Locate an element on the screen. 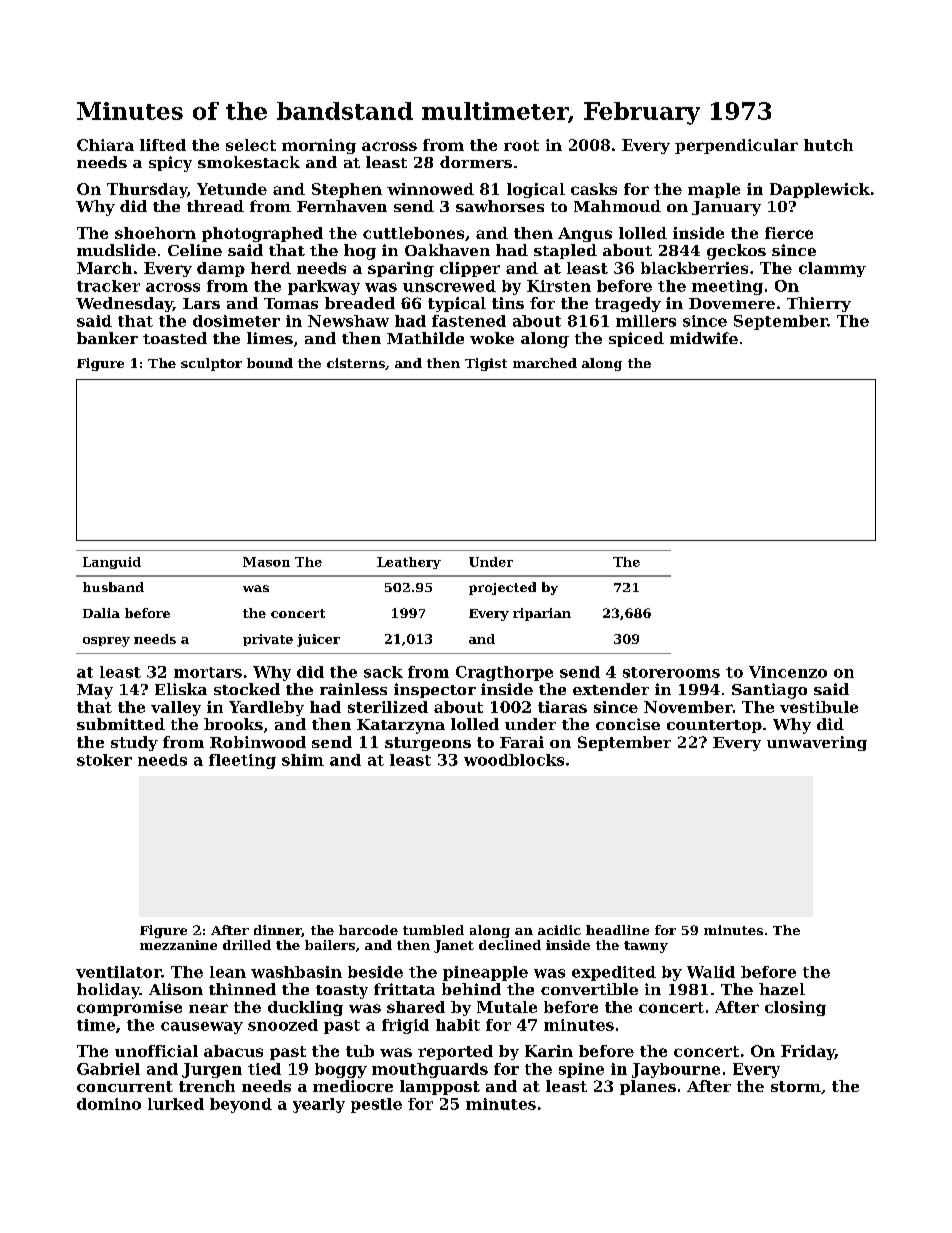 The width and height of the screenshot is (952, 1233). domino is located at coordinates (109, 1104).
